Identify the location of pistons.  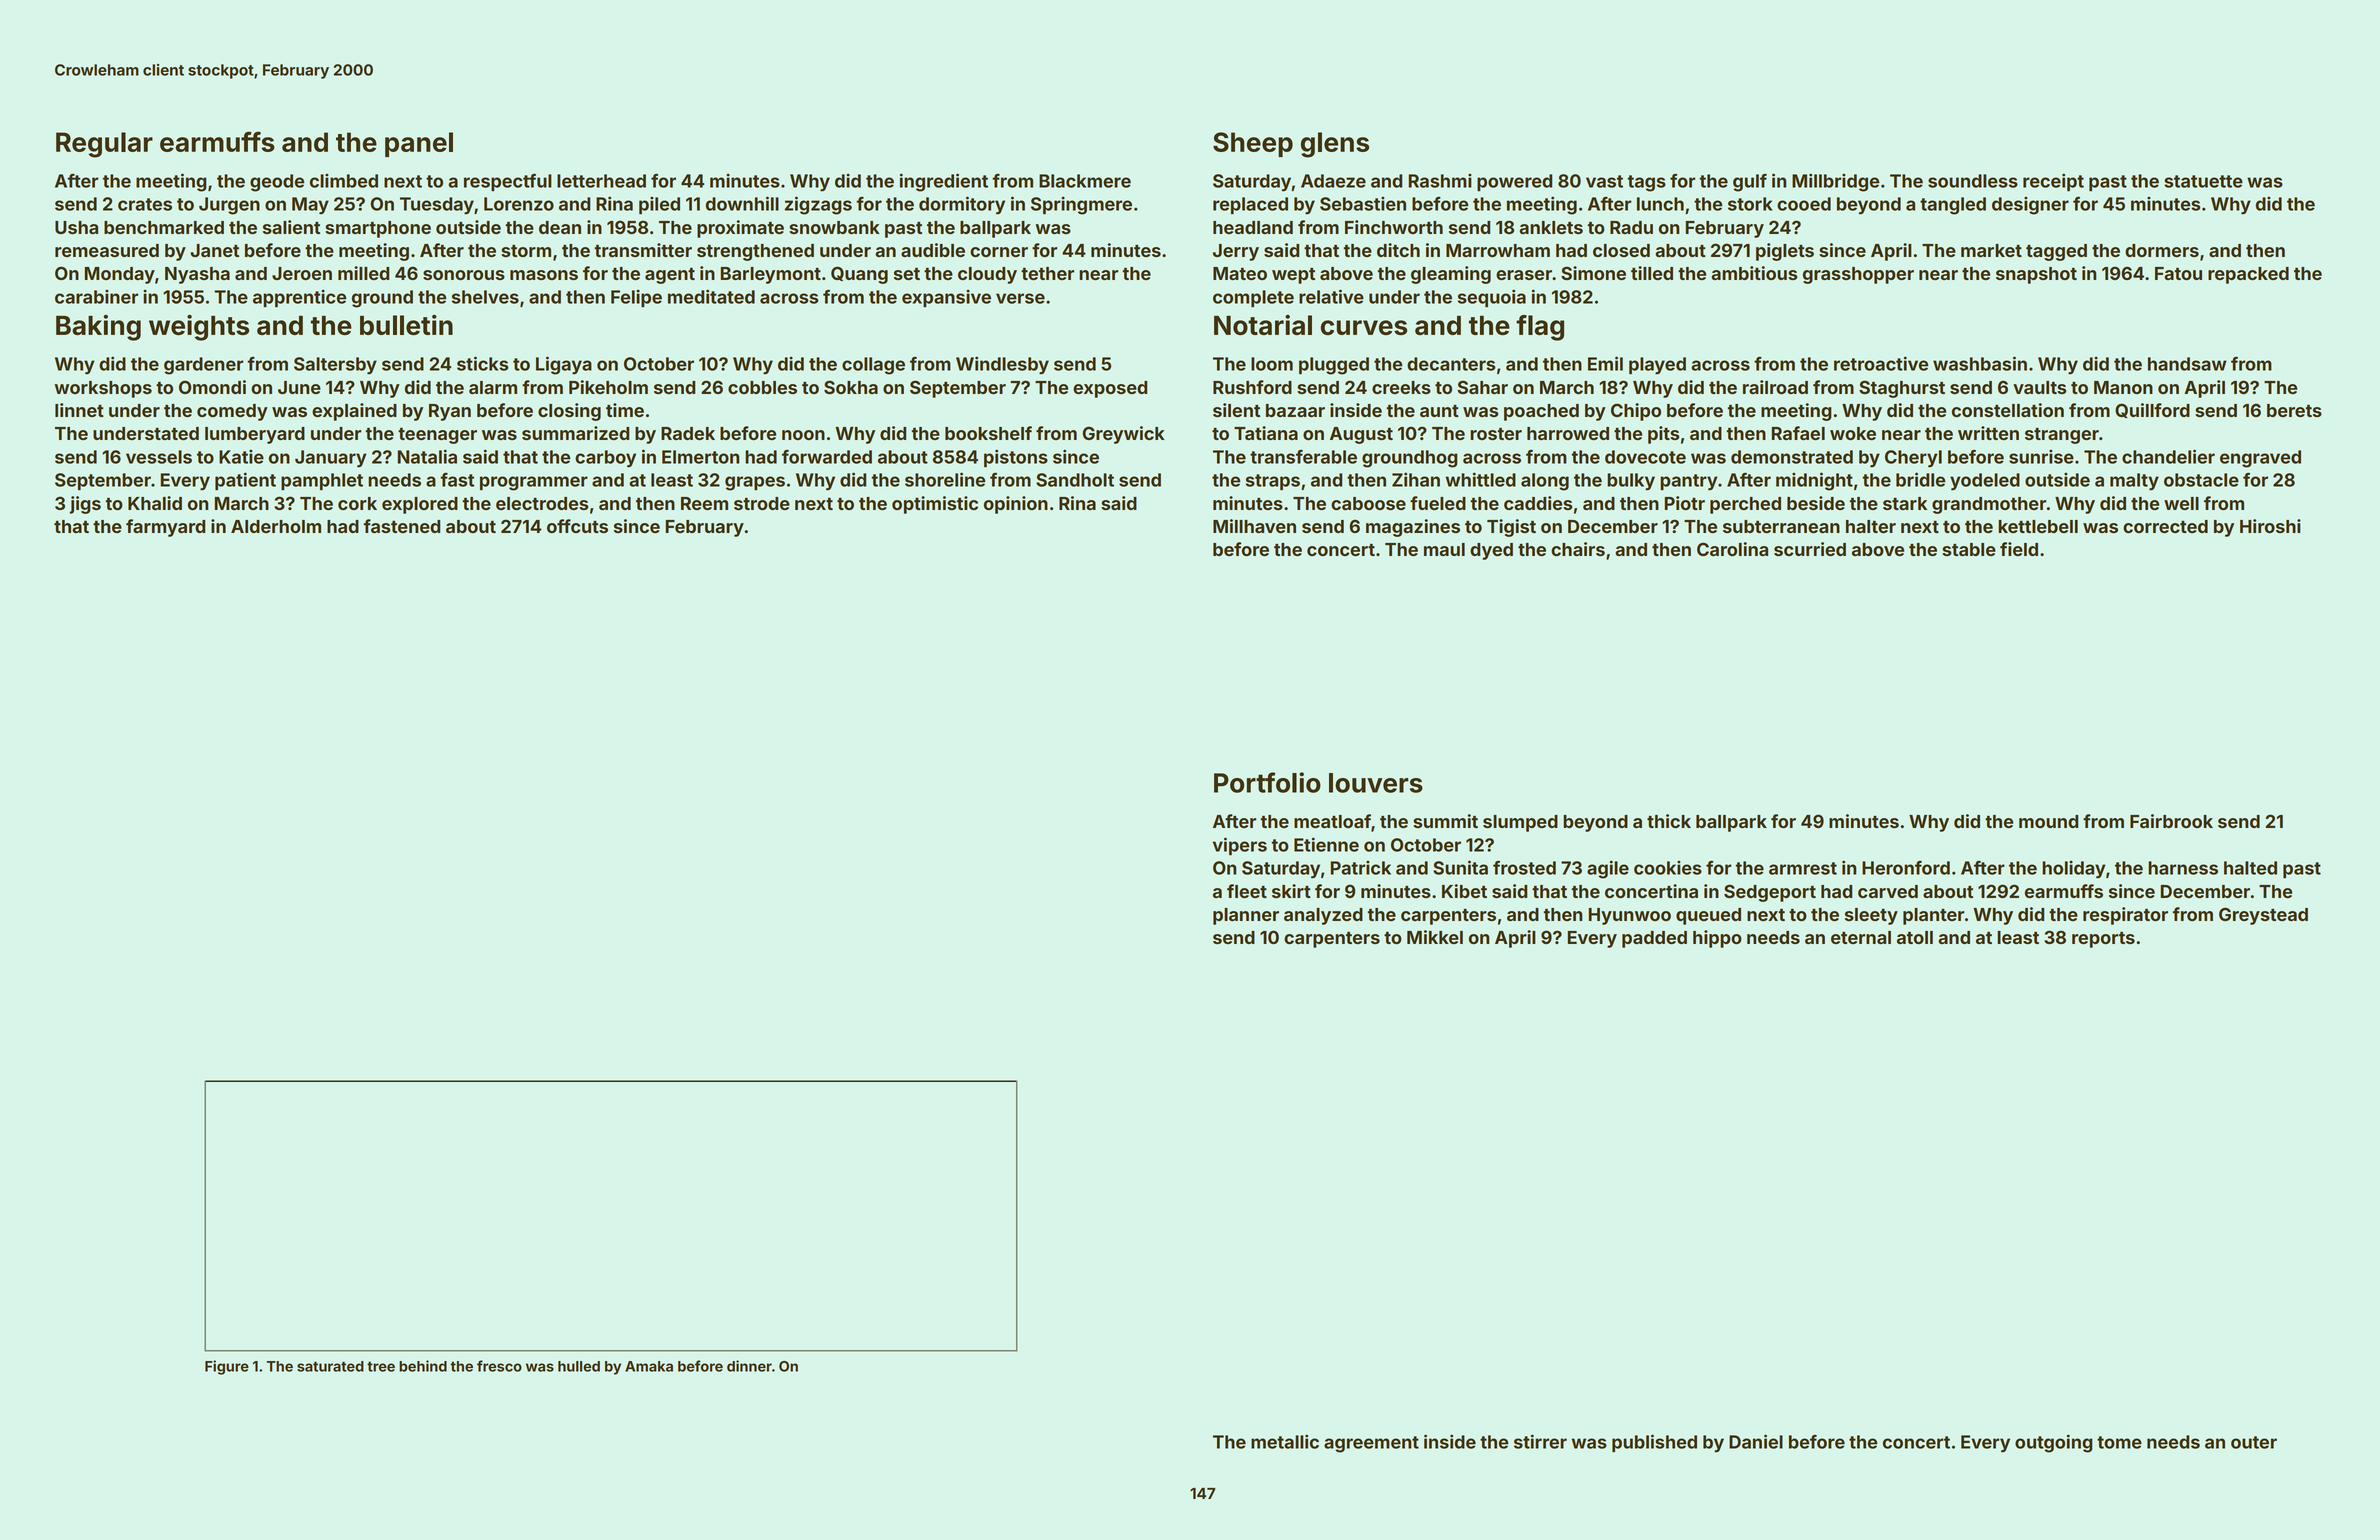
(1016, 458).
